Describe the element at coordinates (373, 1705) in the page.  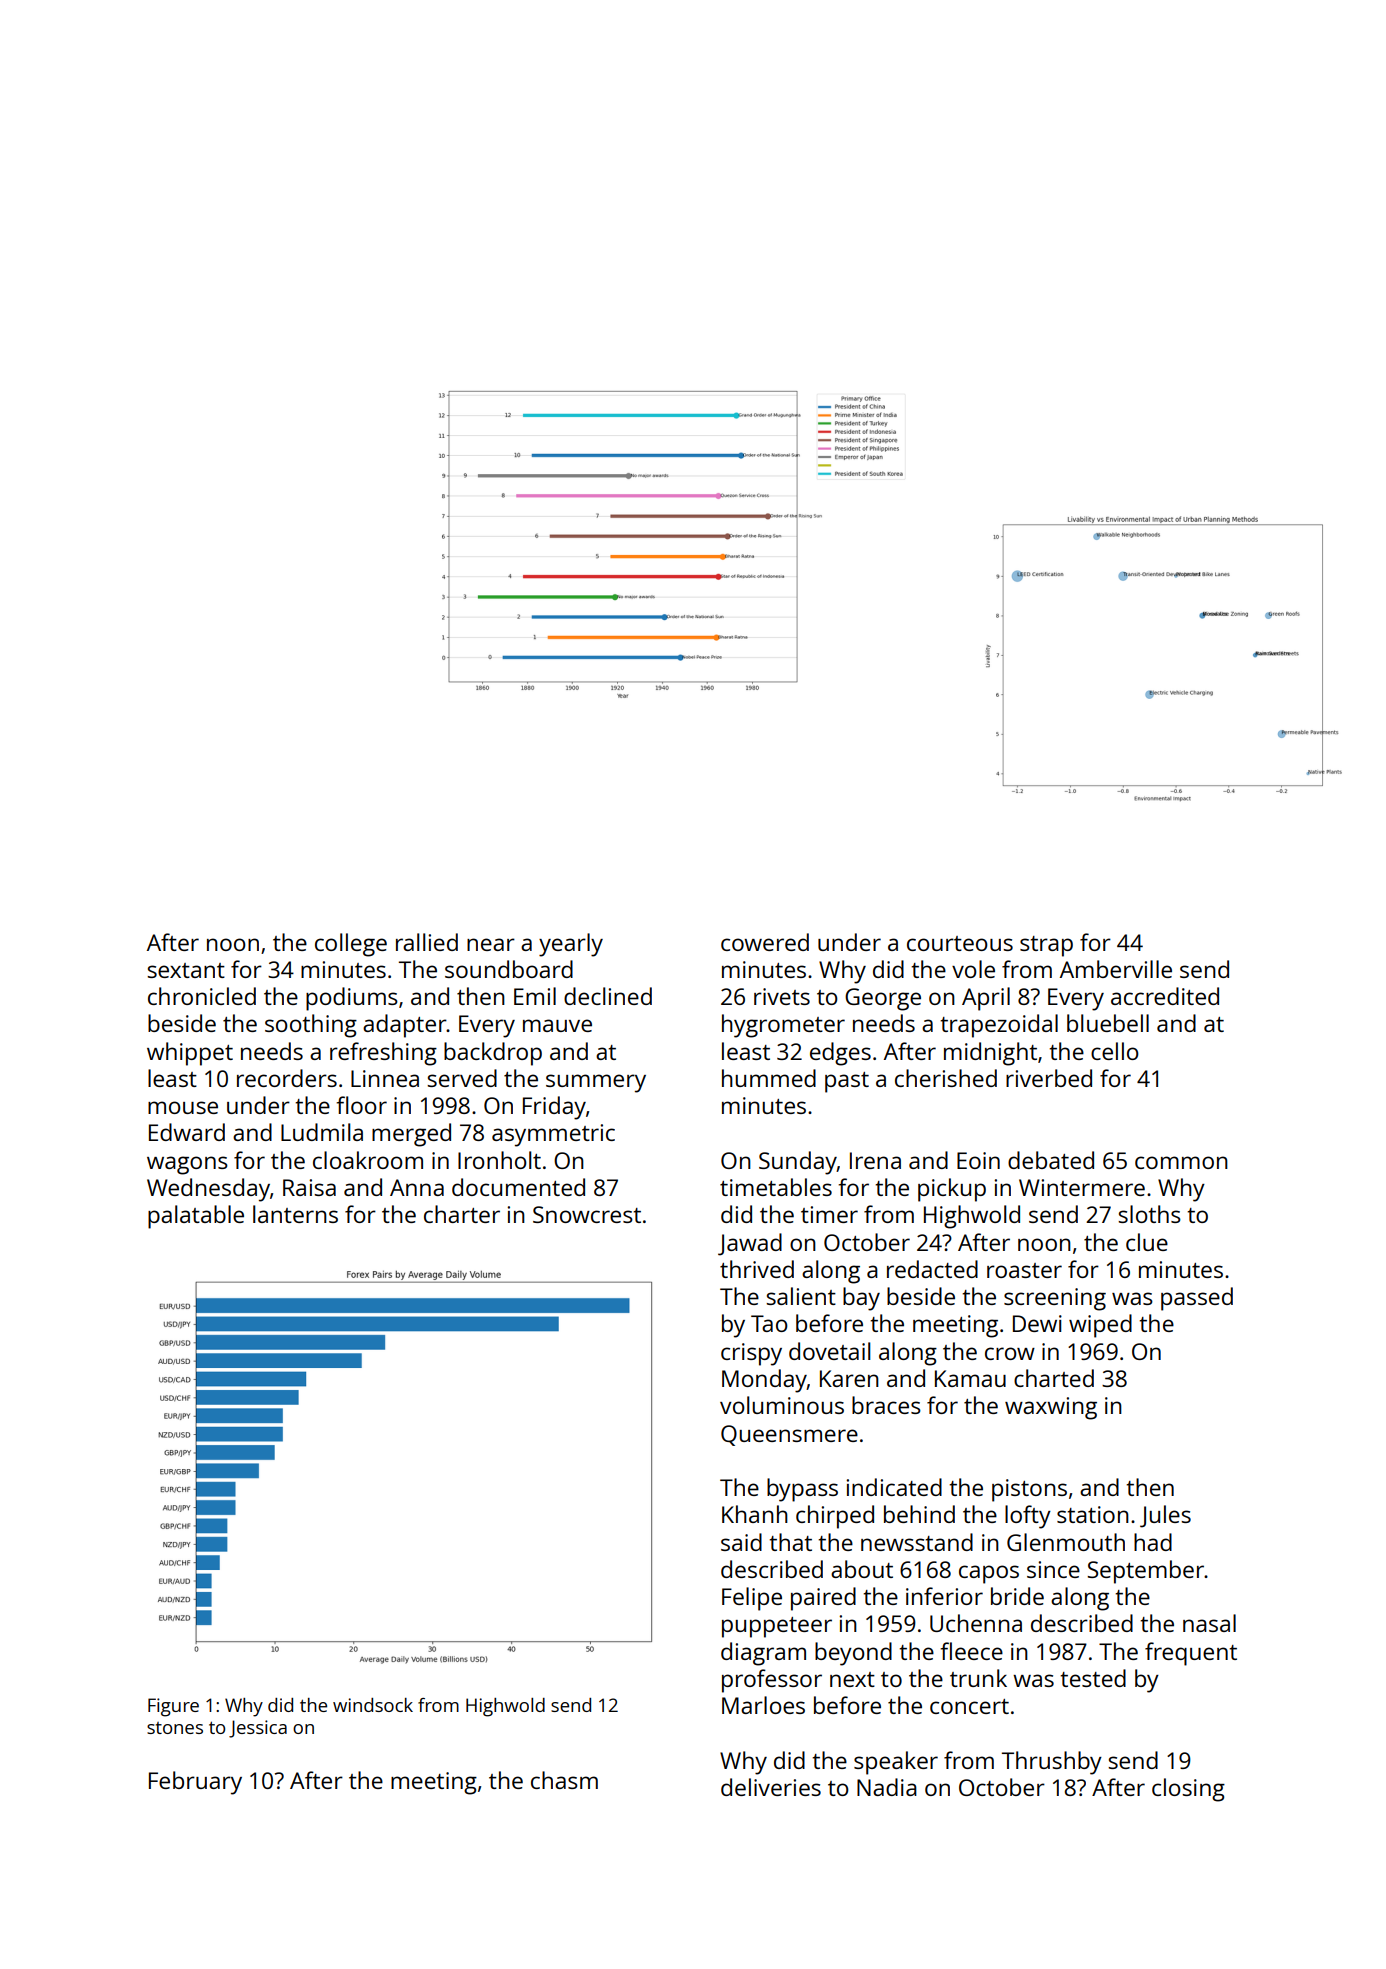
I see `windsock` at that location.
